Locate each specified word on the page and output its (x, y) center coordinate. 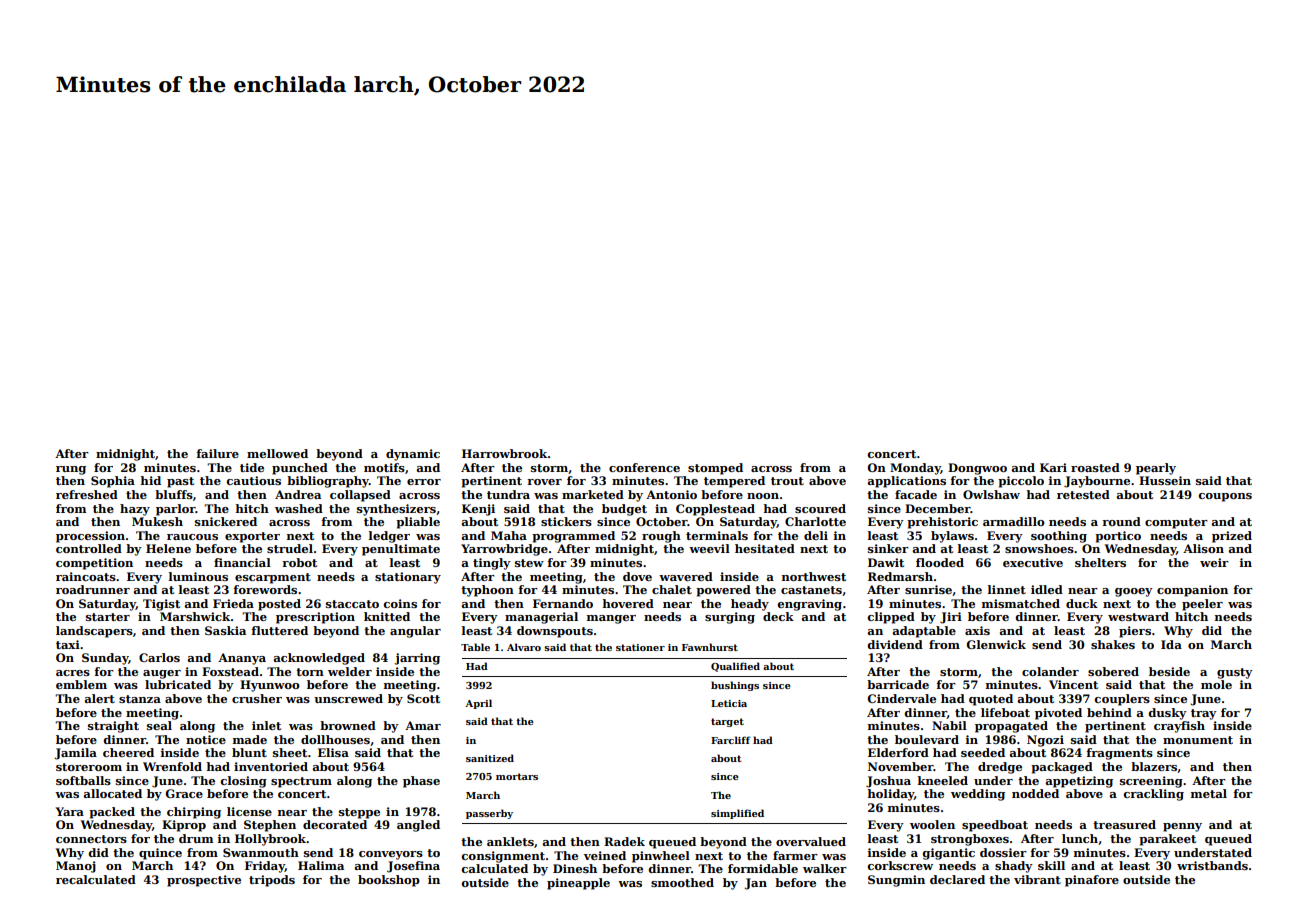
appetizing (1079, 782)
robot (299, 562)
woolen (932, 824)
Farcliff (731, 740)
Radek (624, 841)
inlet (266, 725)
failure (217, 453)
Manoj (76, 867)
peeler (1202, 605)
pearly (1156, 469)
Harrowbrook (505, 453)
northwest (814, 576)
